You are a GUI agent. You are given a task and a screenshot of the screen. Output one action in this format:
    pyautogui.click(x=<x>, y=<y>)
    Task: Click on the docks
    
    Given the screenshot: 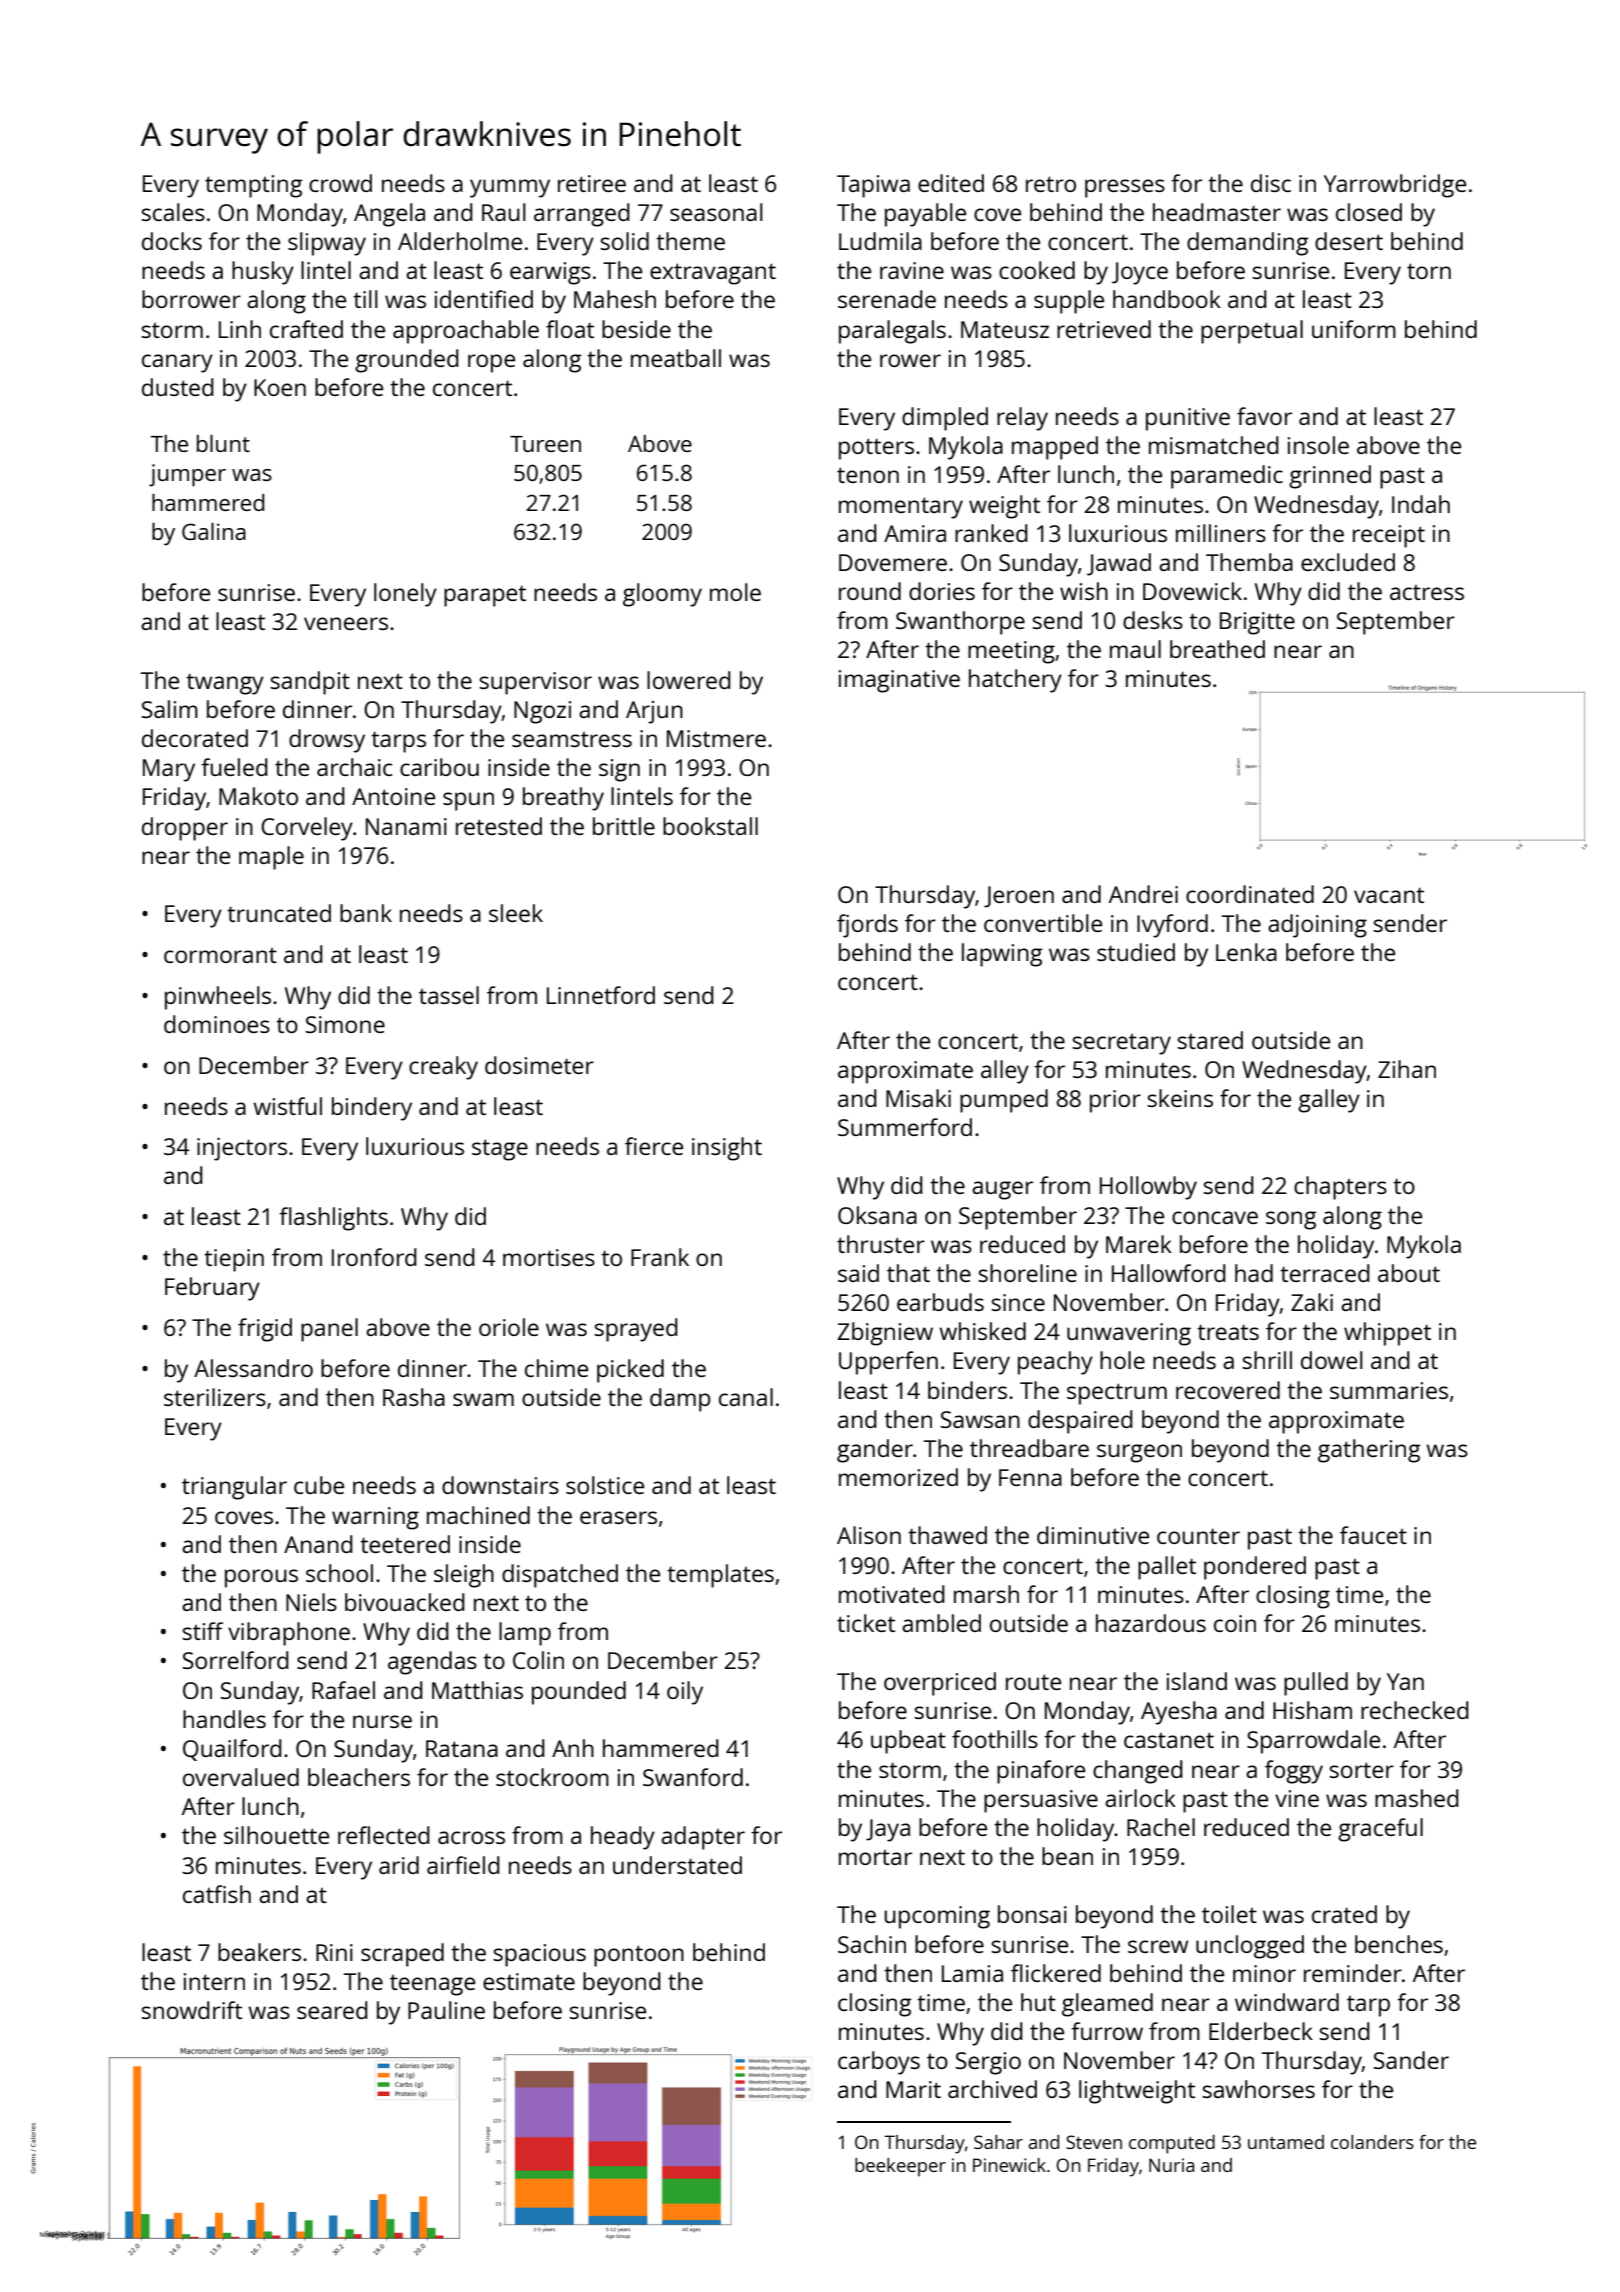 What is the action you would take?
    pyautogui.click(x=172, y=241)
